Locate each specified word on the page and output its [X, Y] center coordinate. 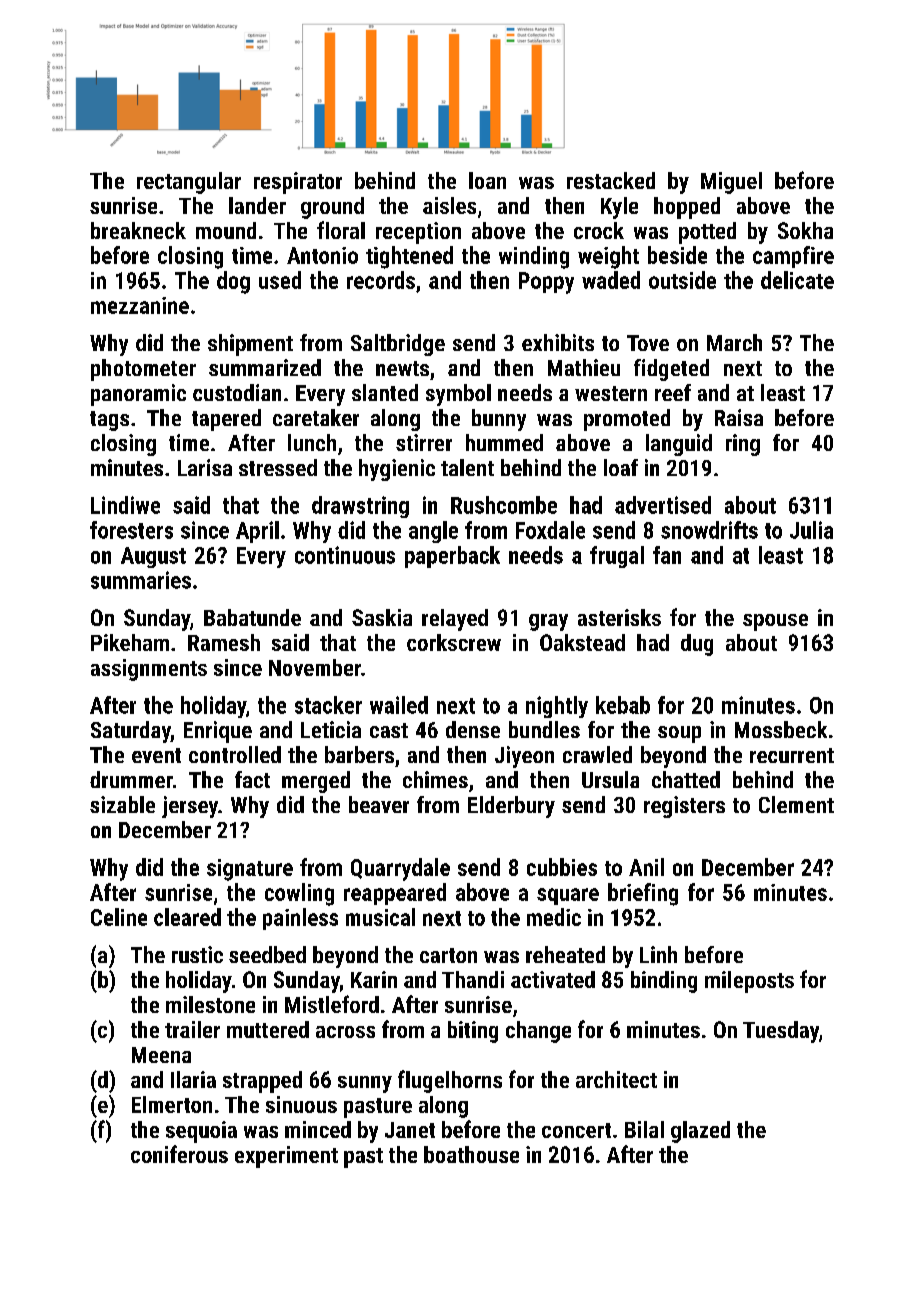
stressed [278, 467]
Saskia [382, 617]
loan [487, 180]
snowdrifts [709, 530]
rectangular [189, 183]
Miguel [731, 183]
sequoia [201, 1132]
